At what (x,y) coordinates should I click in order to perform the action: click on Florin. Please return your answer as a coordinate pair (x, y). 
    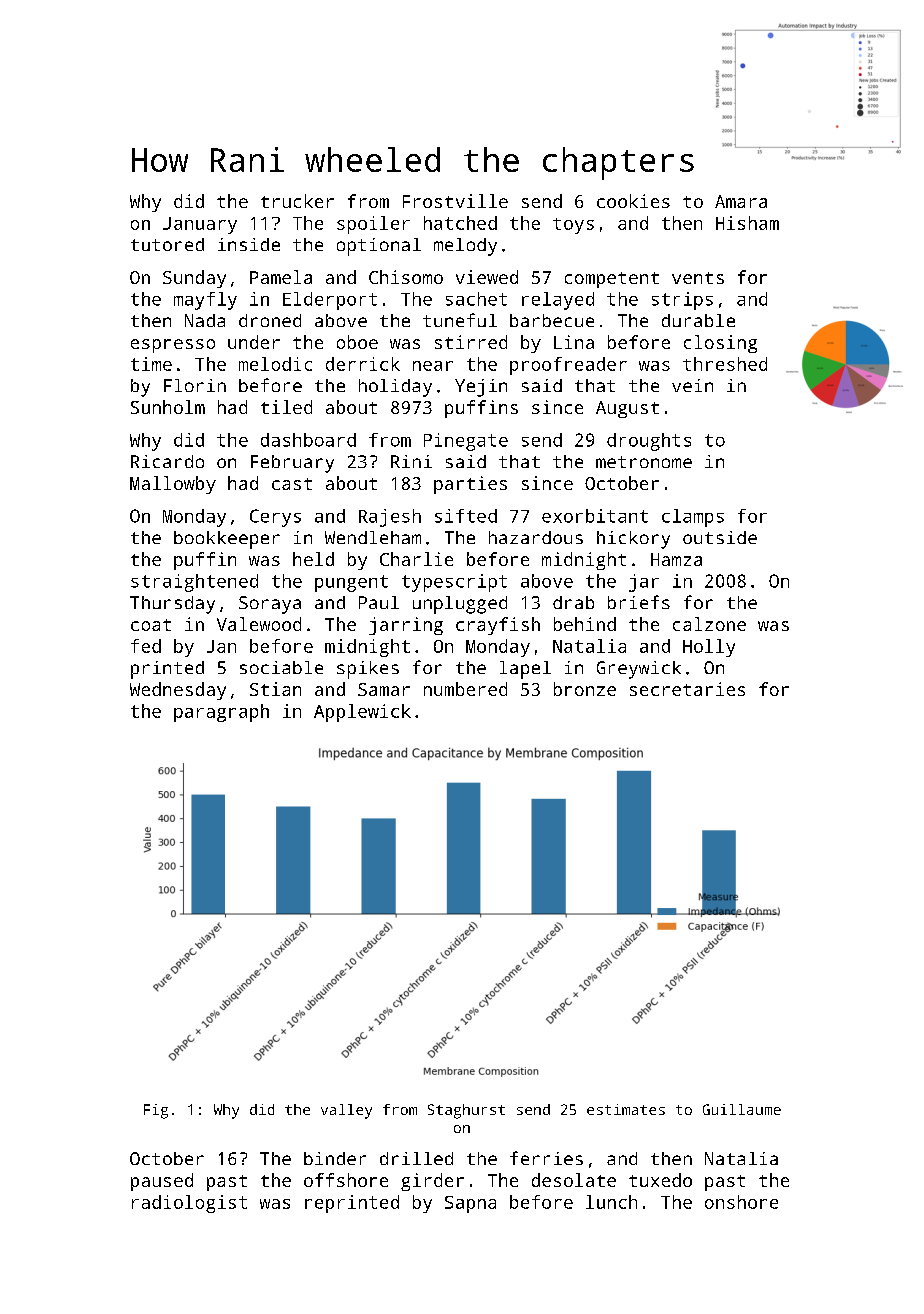
    Looking at the image, I should click on (195, 385).
